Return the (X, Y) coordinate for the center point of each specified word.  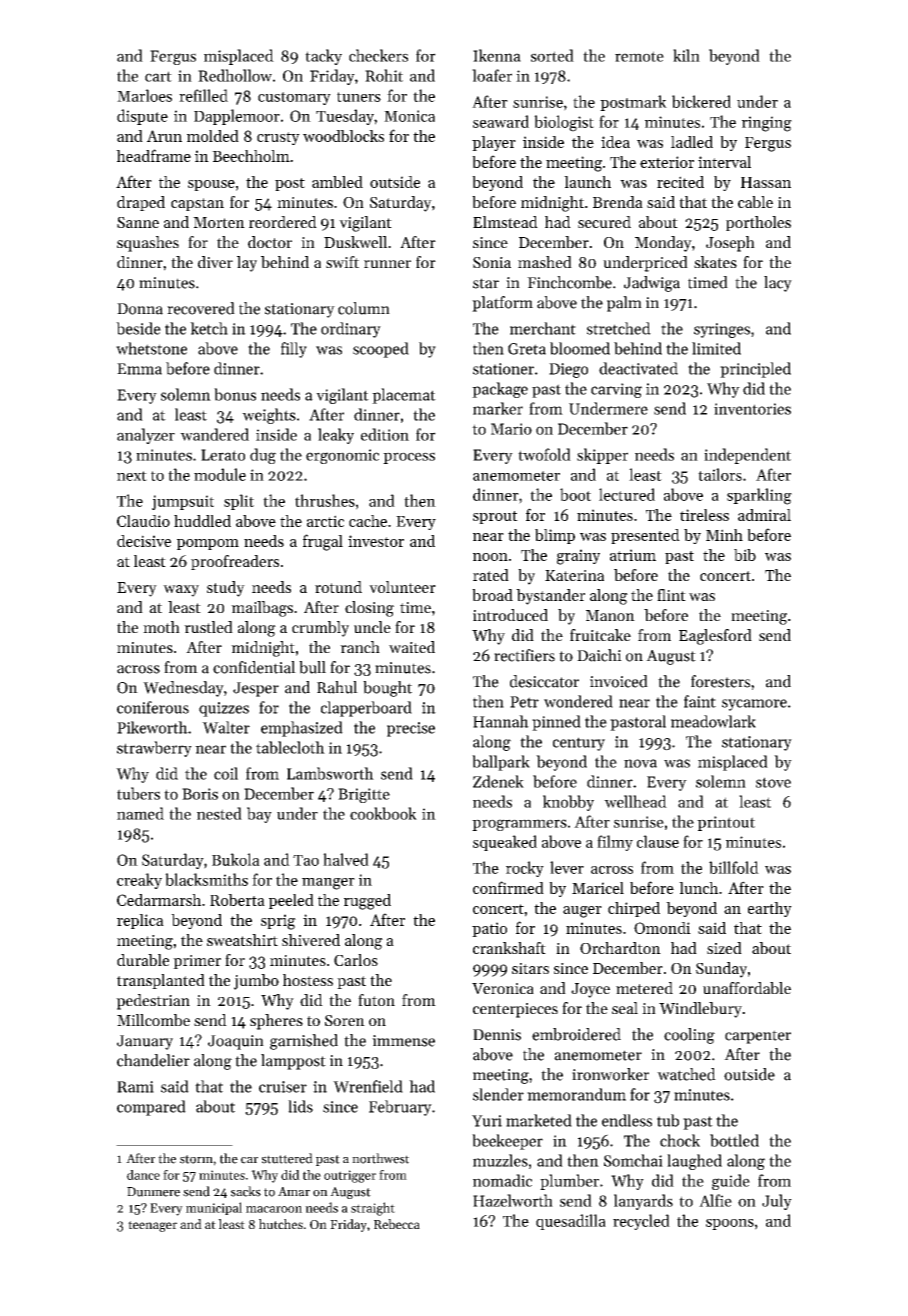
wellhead (635, 801)
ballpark (501, 763)
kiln (686, 55)
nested (219, 813)
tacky (323, 57)
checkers (378, 55)
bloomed (580, 348)
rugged (367, 902)
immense (403, 1041)
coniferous (153, 707)
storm (196, 1159)
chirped (634, 909)
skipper (602, 456)
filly (294, 350)
